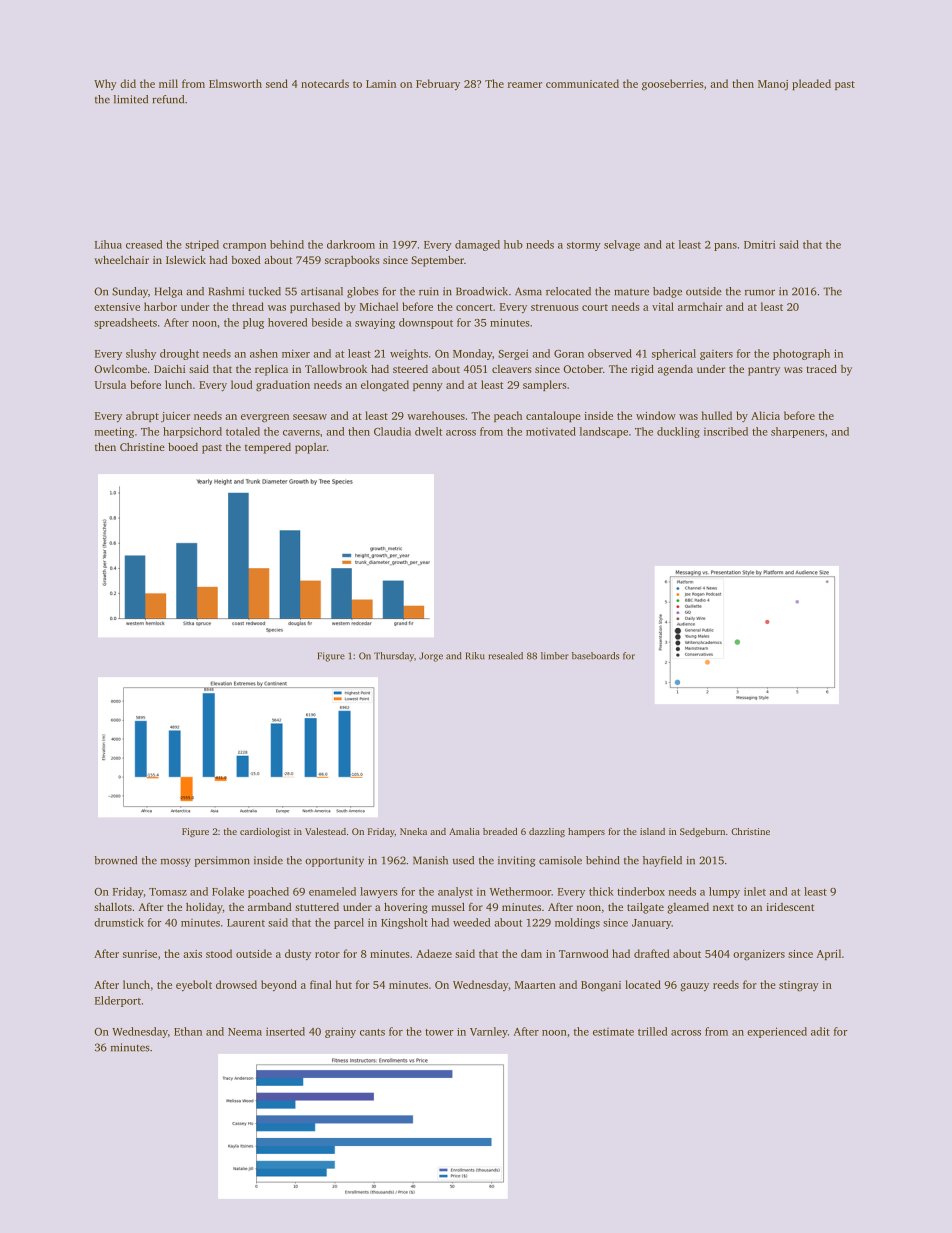  What do you see at coordinates (725, 247) in the screenshot?
I see `pans` at bounding box center [725, 247].
